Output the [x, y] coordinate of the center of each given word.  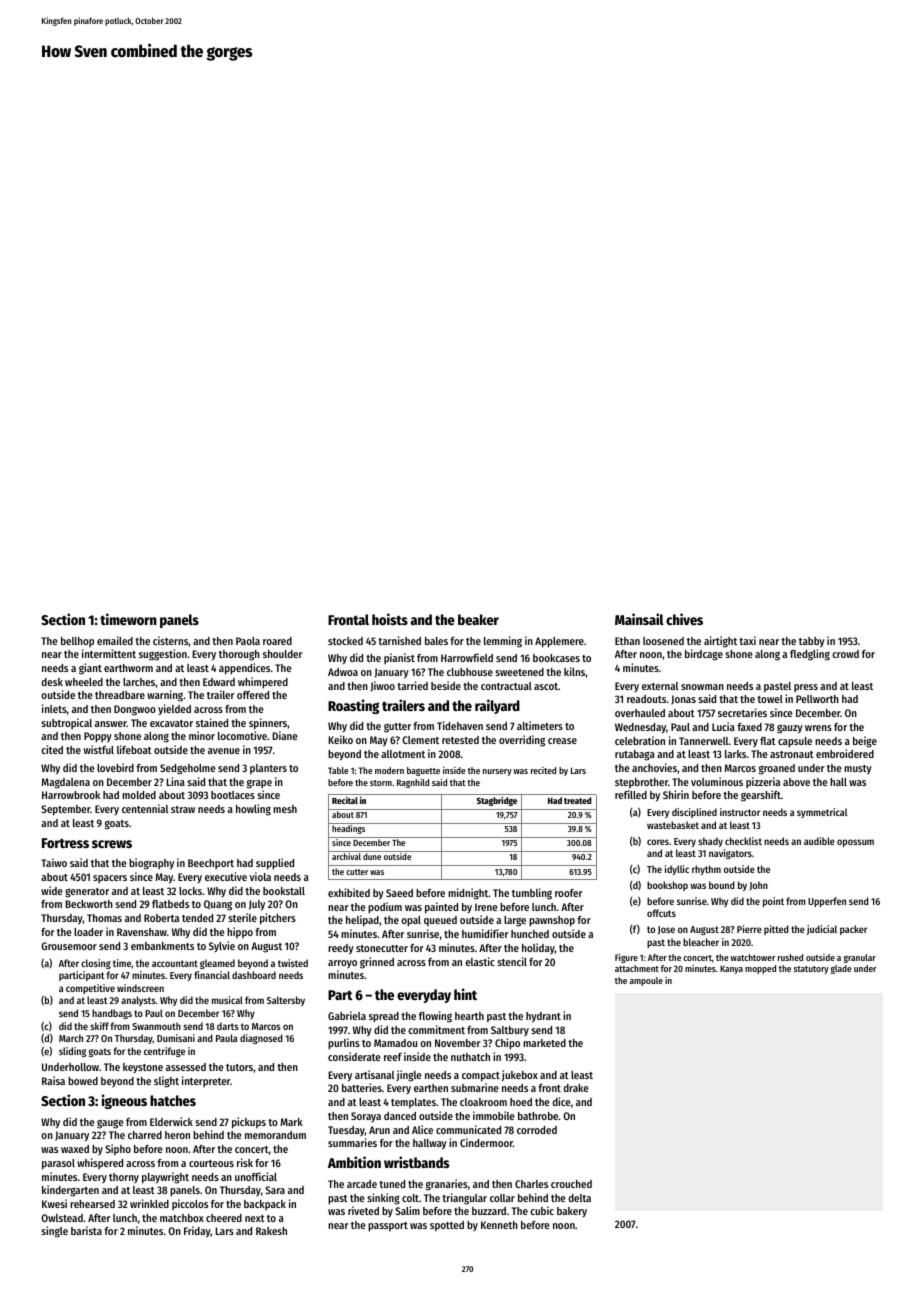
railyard [497, 706]
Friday [197, 1231]
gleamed [217, 964]
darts [228, 1026]
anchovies [654, 767]
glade [841, 969]
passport [388, 1227]
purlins [344, 1044]
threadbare [120, 695]
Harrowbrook [71, 795]
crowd [845, 654]
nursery [497, 772]
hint [465, 994]
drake [576, 1088]
